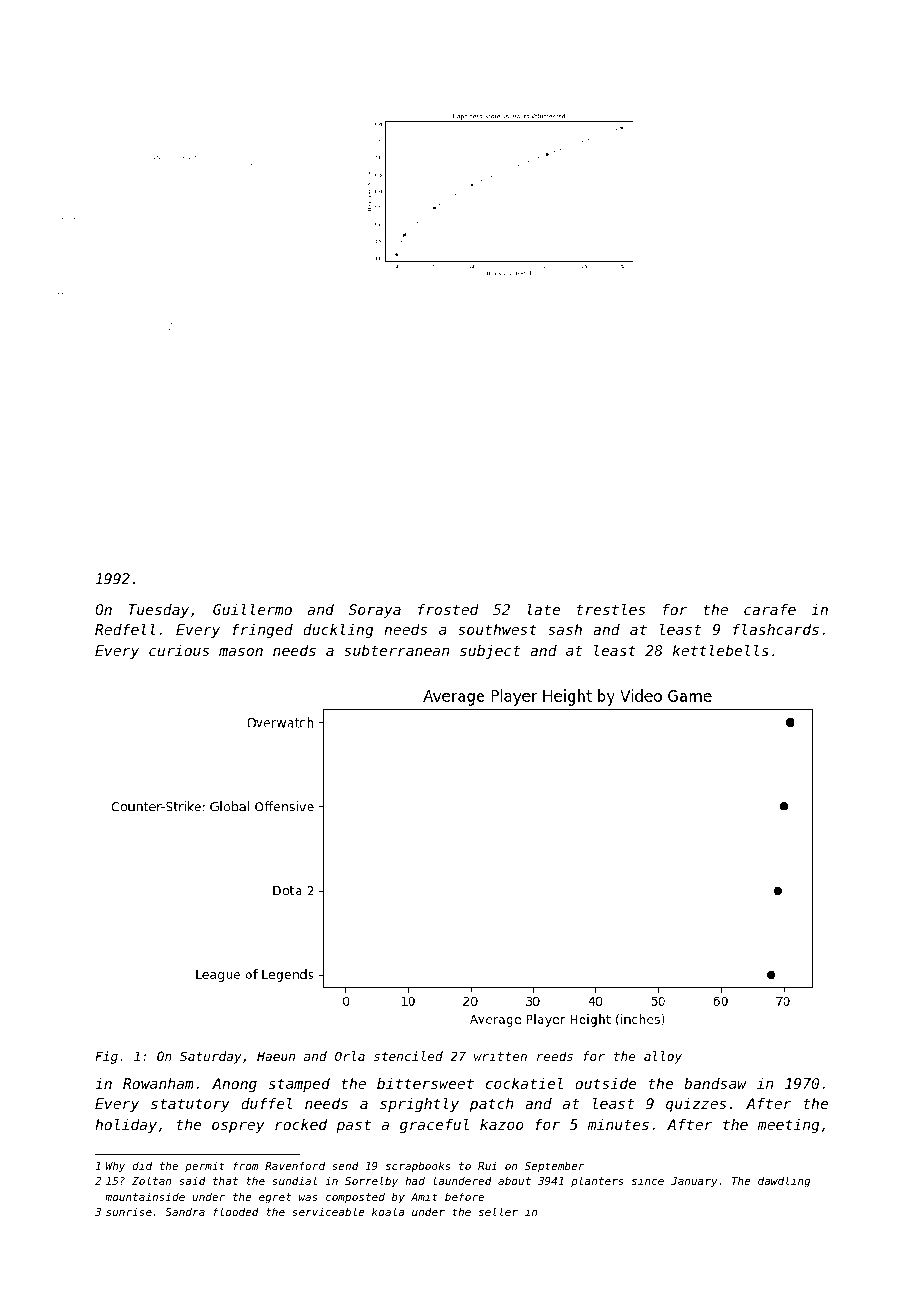 This image has width=924, height=1308. What do you see at coordinates (720, 650) in the image?
I see `kettlebells` at bounding box center [720, 650].
